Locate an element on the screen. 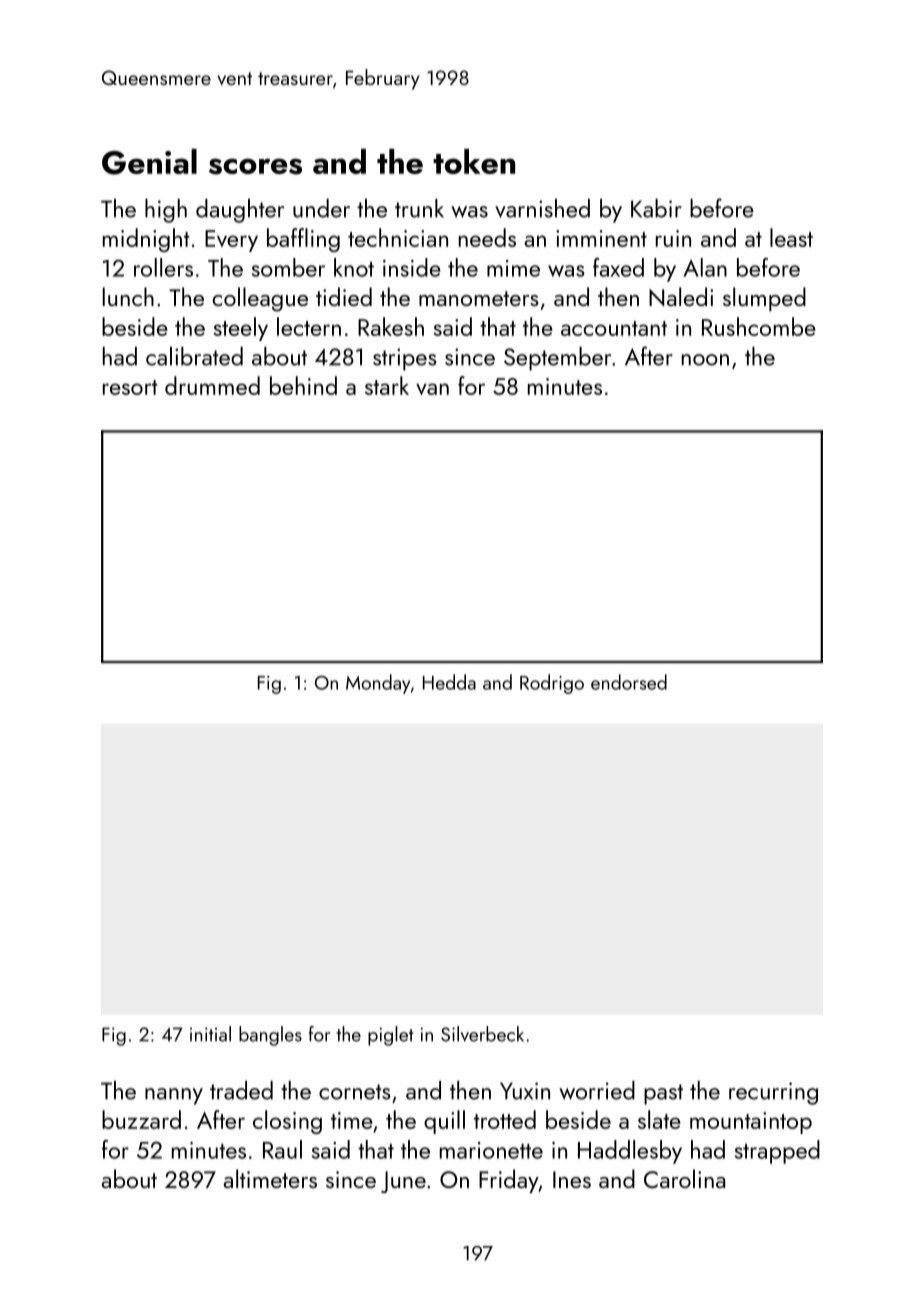 The height and width of the screenshot is (1311, 924). past is located at coordinates (663, 1094).
